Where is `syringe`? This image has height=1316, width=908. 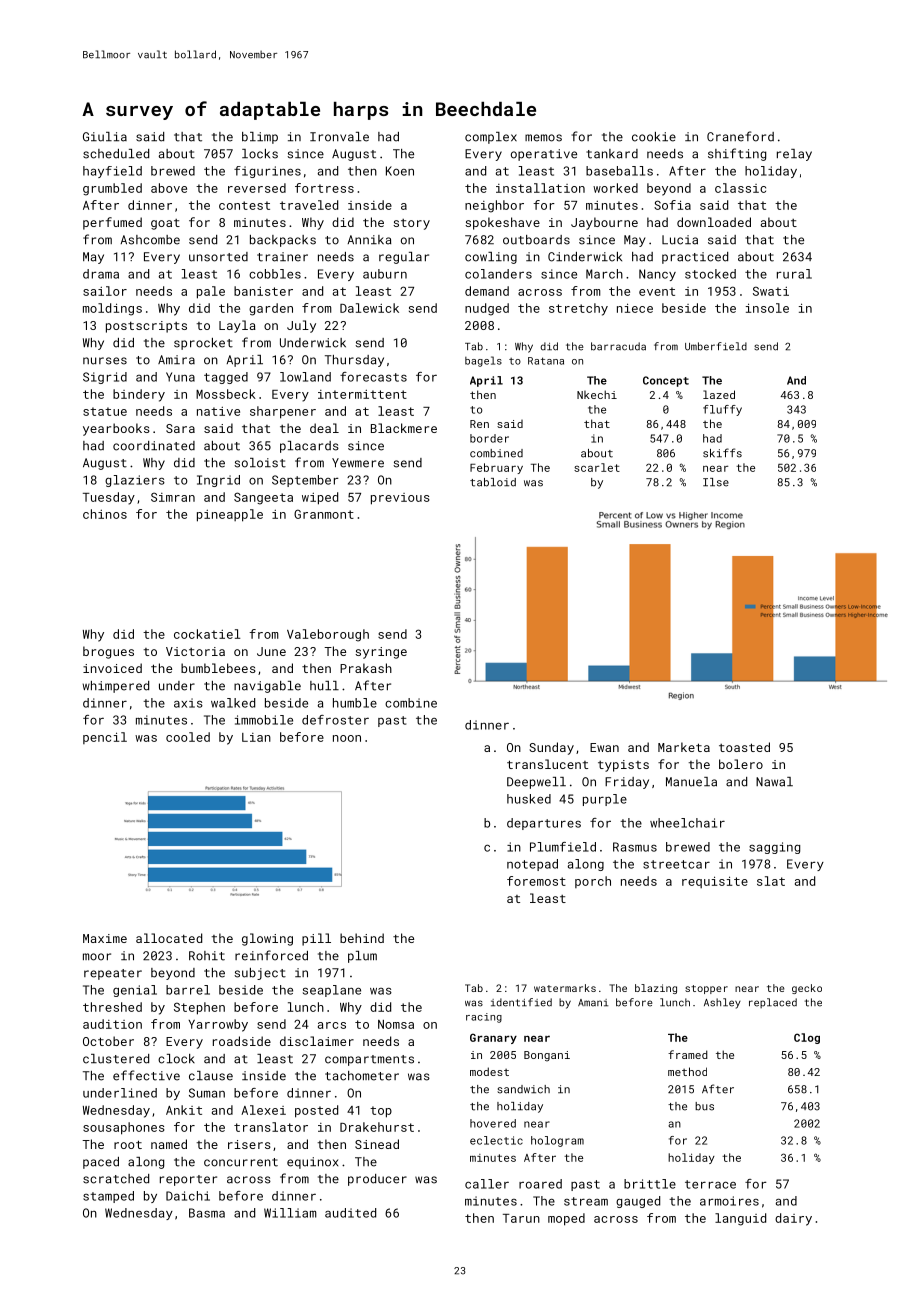
syringe is located at coordinates (381, 653).
